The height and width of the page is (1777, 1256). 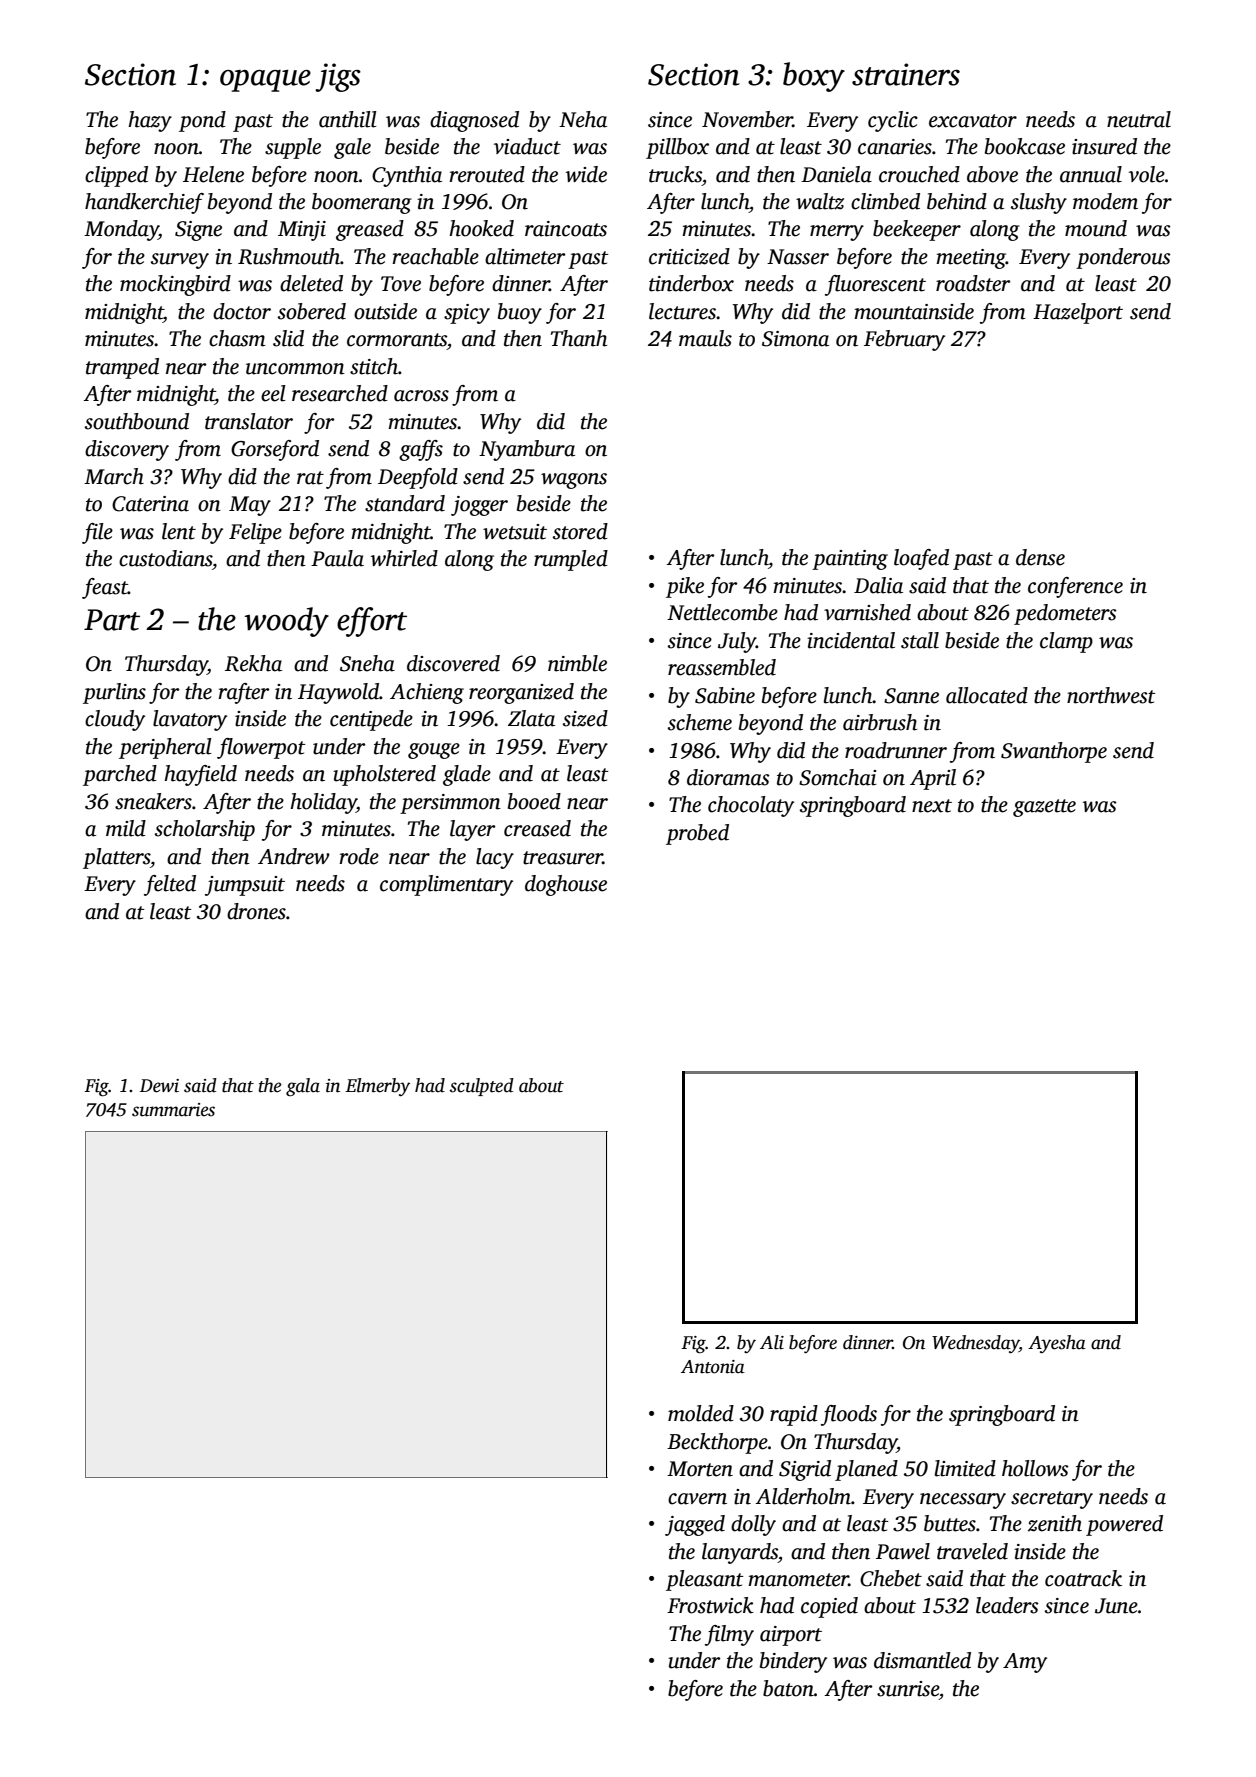 What do you see at coordinates (261, 748) in the page?
I see `flowerpot` at bounding box center [261, 748].
